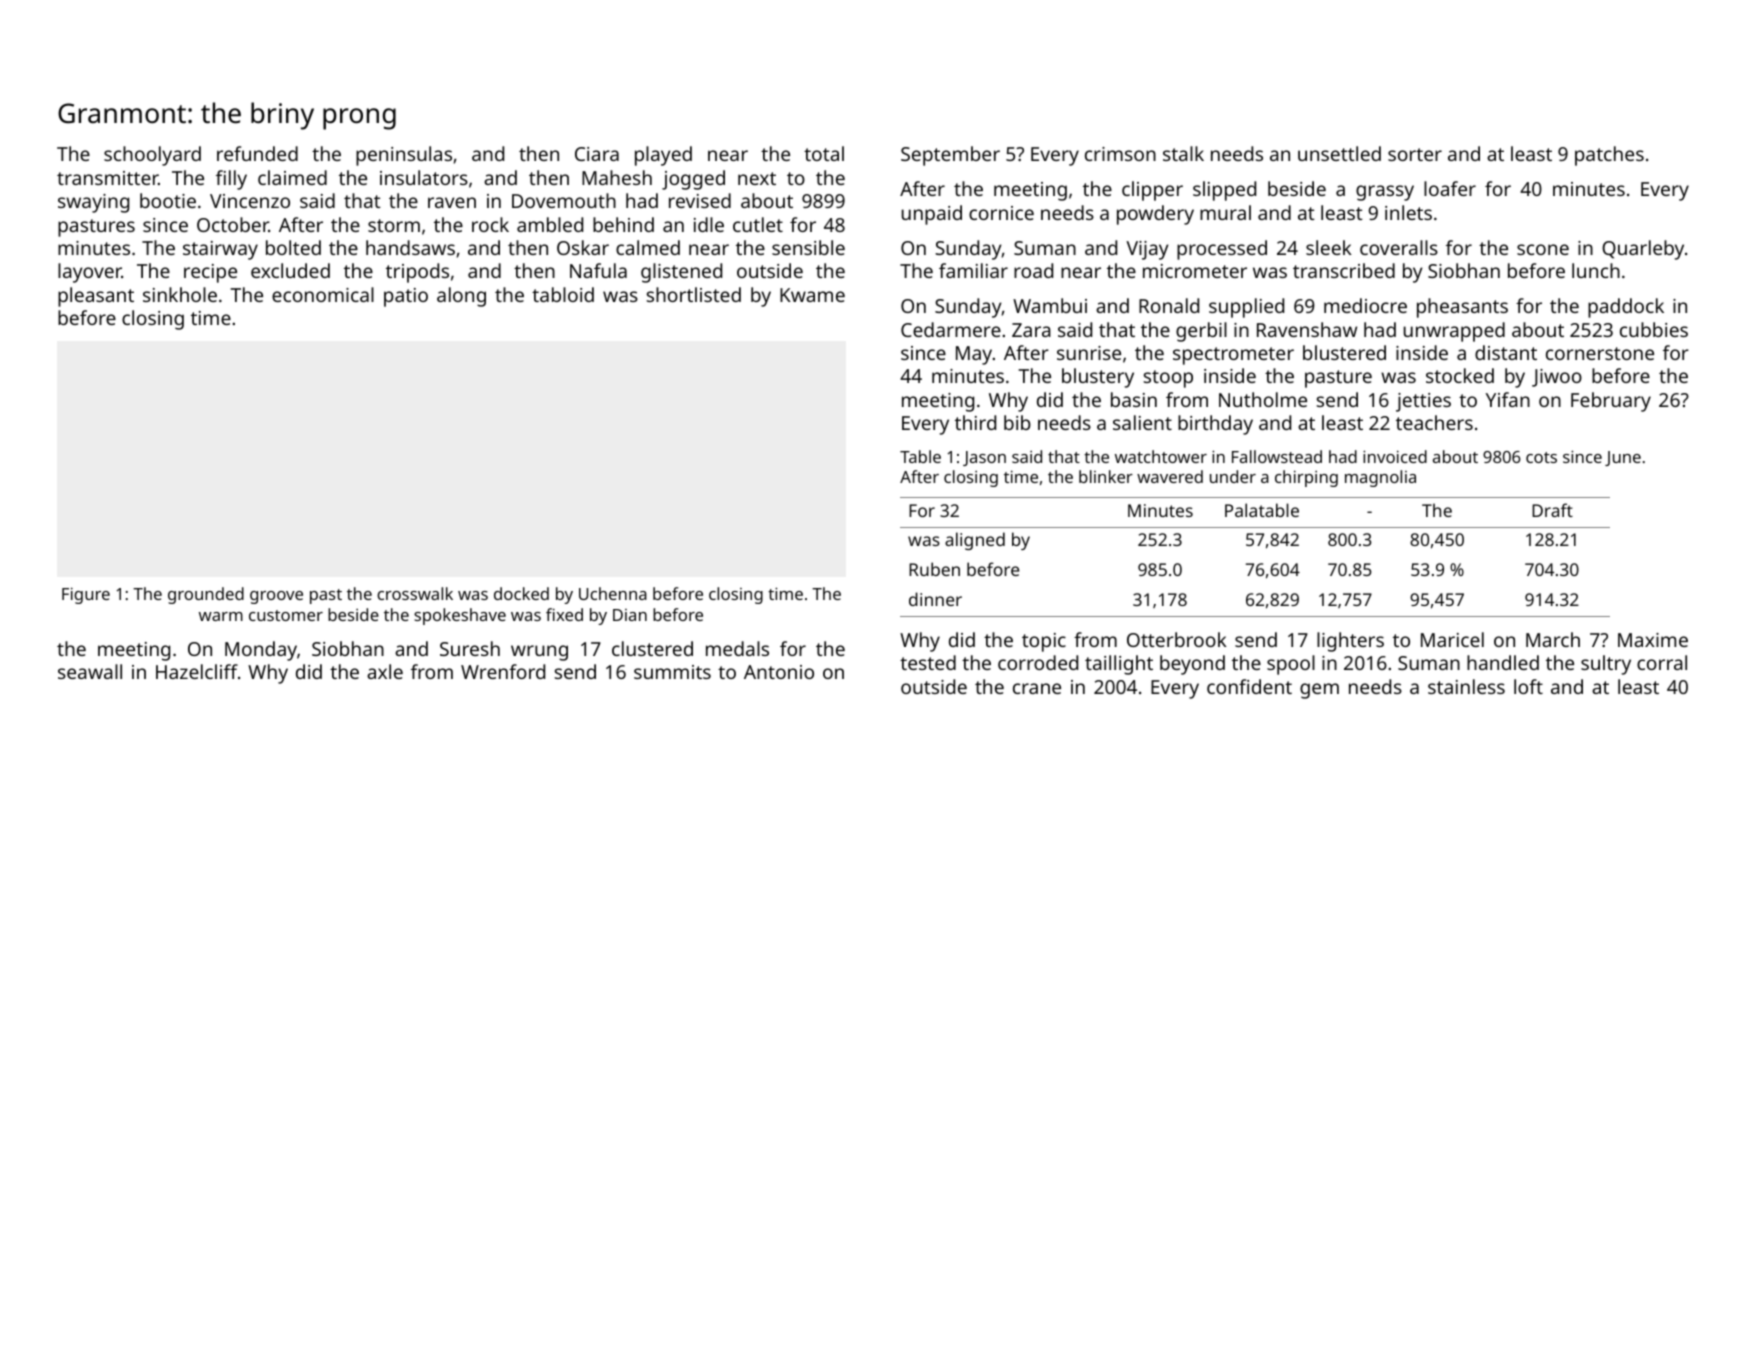  Describe the element at coordinates (984, 458) in the image. I see `Jason` at that location.
